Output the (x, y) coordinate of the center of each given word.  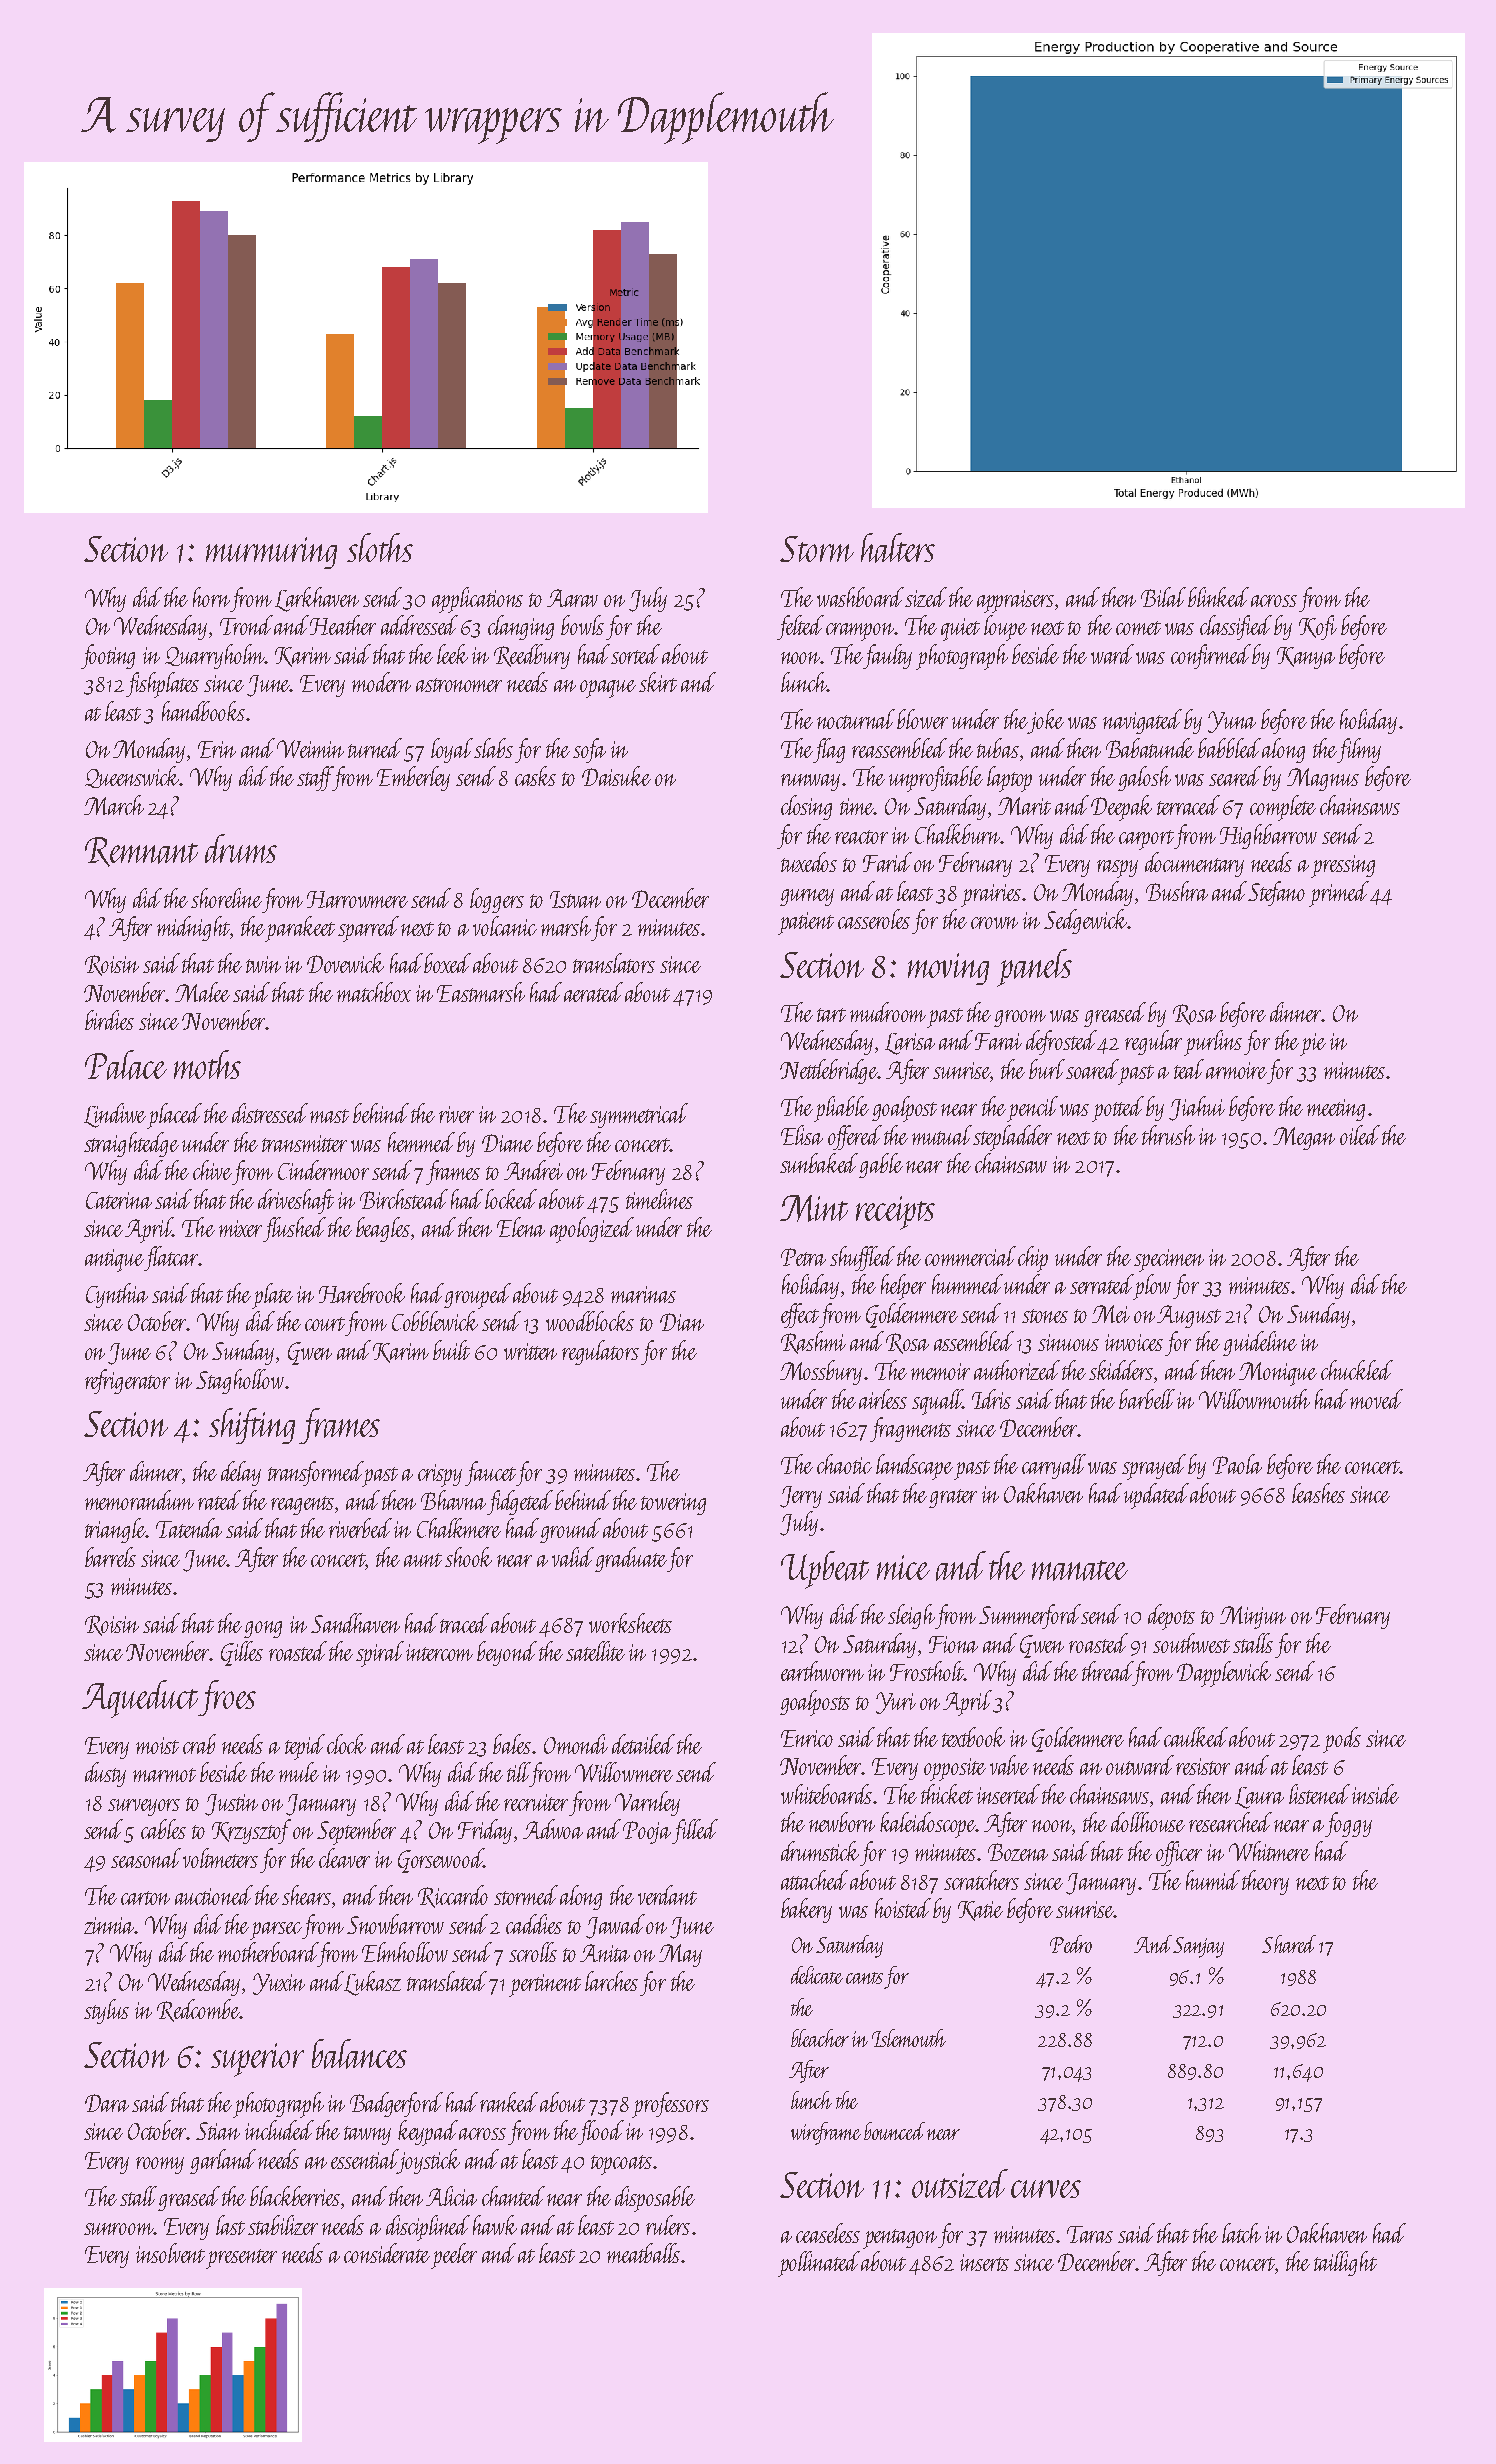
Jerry (801, 1497)
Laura (1259, 1798)
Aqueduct (140, 1699)
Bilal (1163, 597)
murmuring (271, 553)
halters (898, 548)
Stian (218, 2131)
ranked (509, 2102)
